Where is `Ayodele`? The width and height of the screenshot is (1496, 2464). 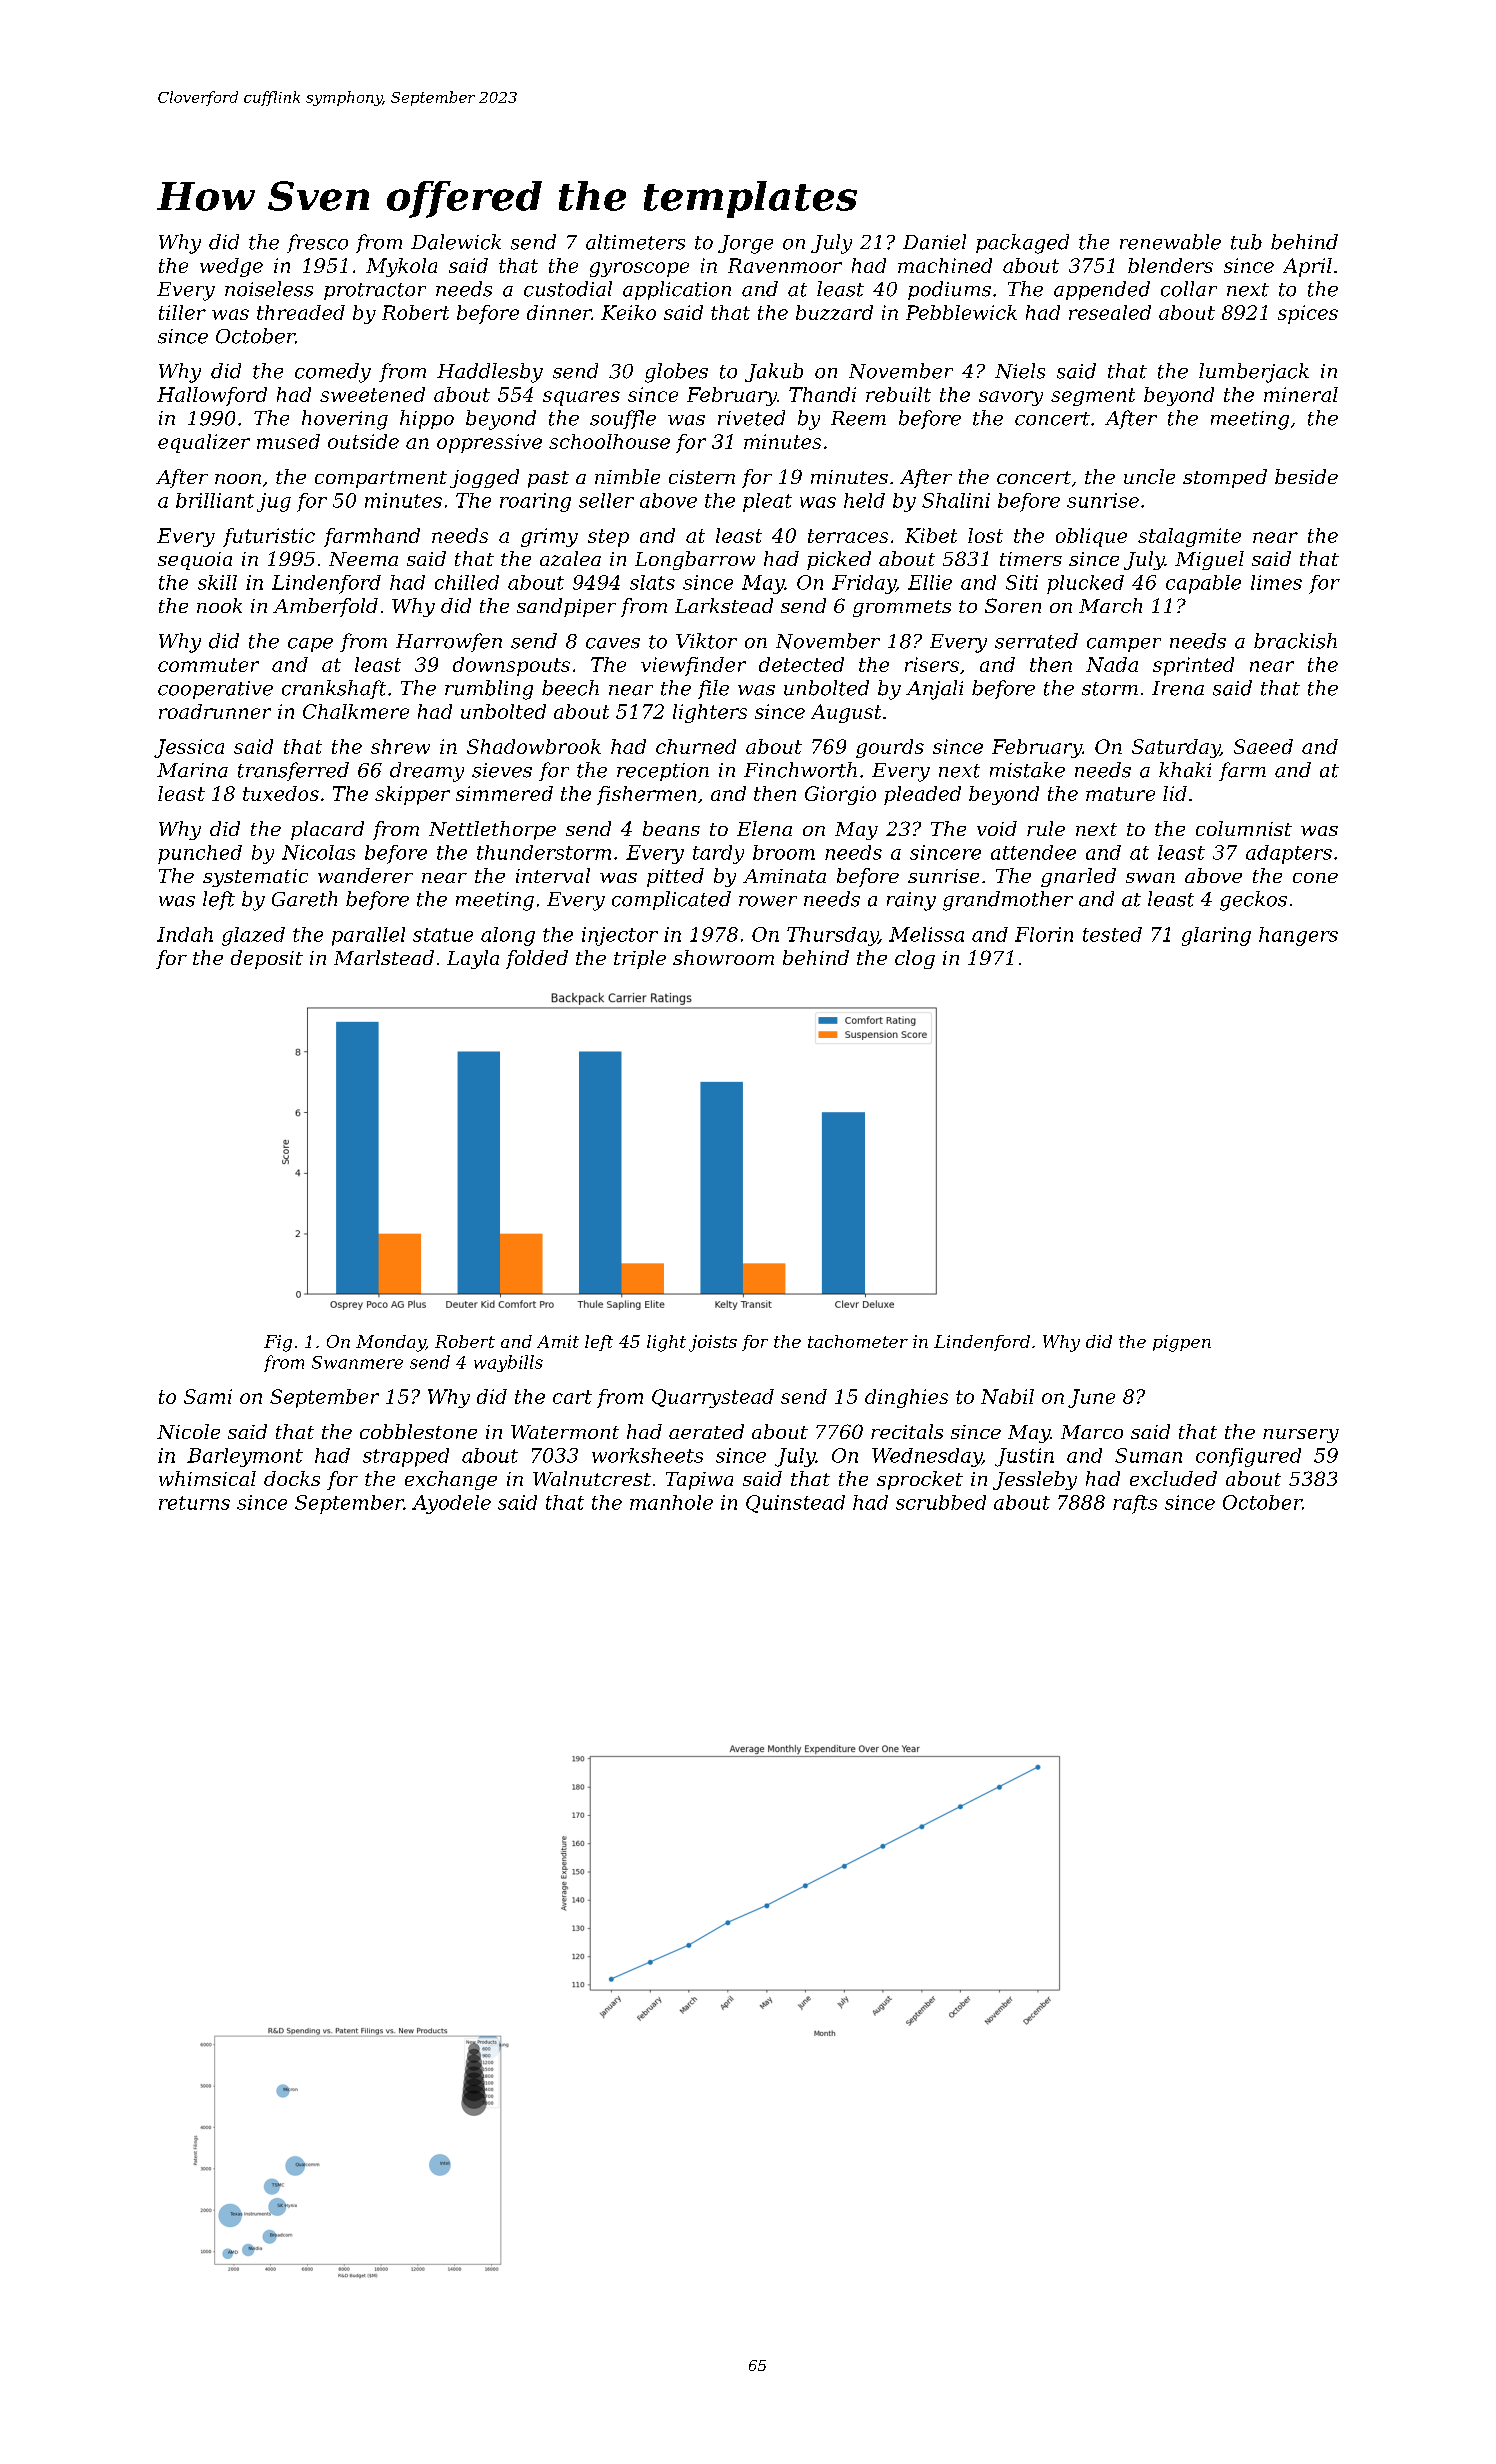
Ayodele is located at coordinates (451, 1504).
